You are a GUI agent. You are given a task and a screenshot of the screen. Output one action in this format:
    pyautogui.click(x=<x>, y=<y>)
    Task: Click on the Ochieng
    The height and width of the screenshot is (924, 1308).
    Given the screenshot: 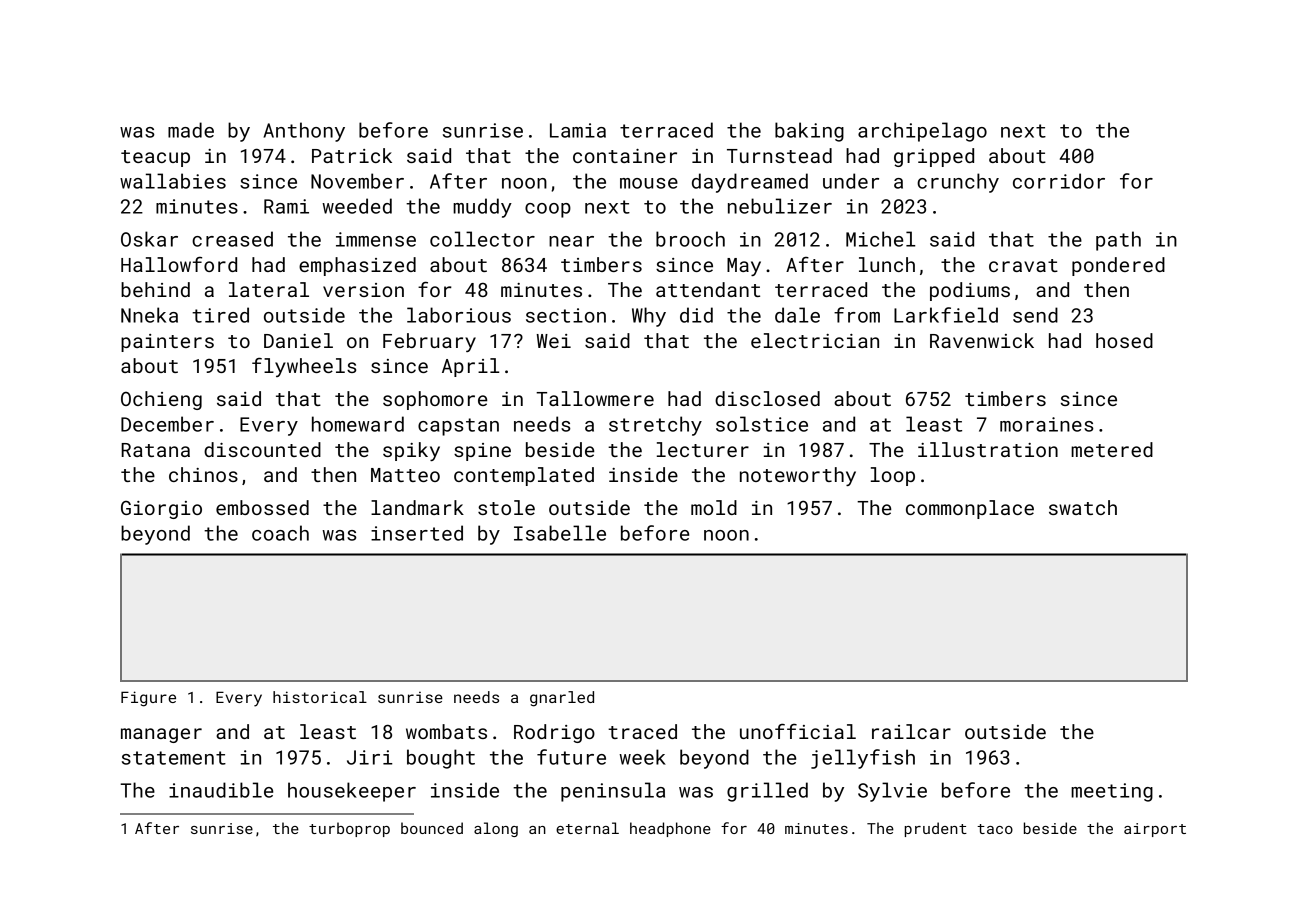 What is the action you would take?
    pyautogui.click(x=161, y=400)
